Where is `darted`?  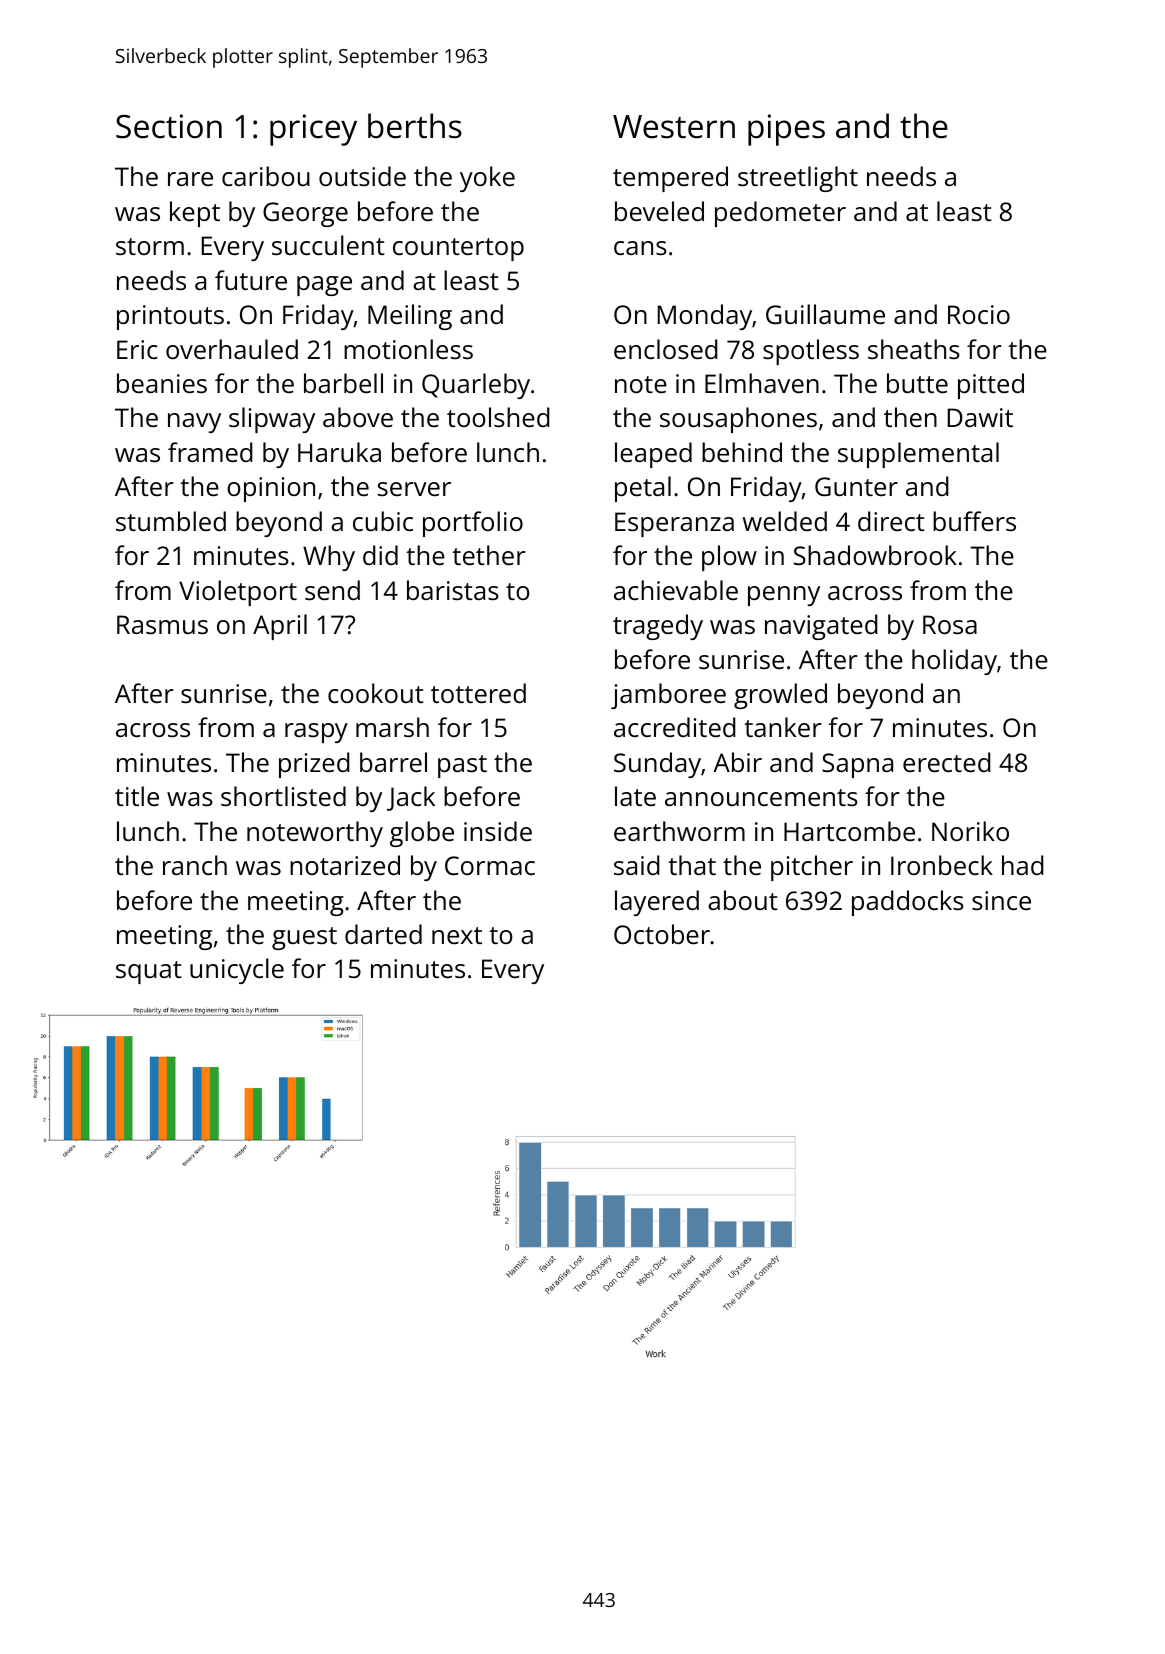 darted is located at coordinates (383, 934).
